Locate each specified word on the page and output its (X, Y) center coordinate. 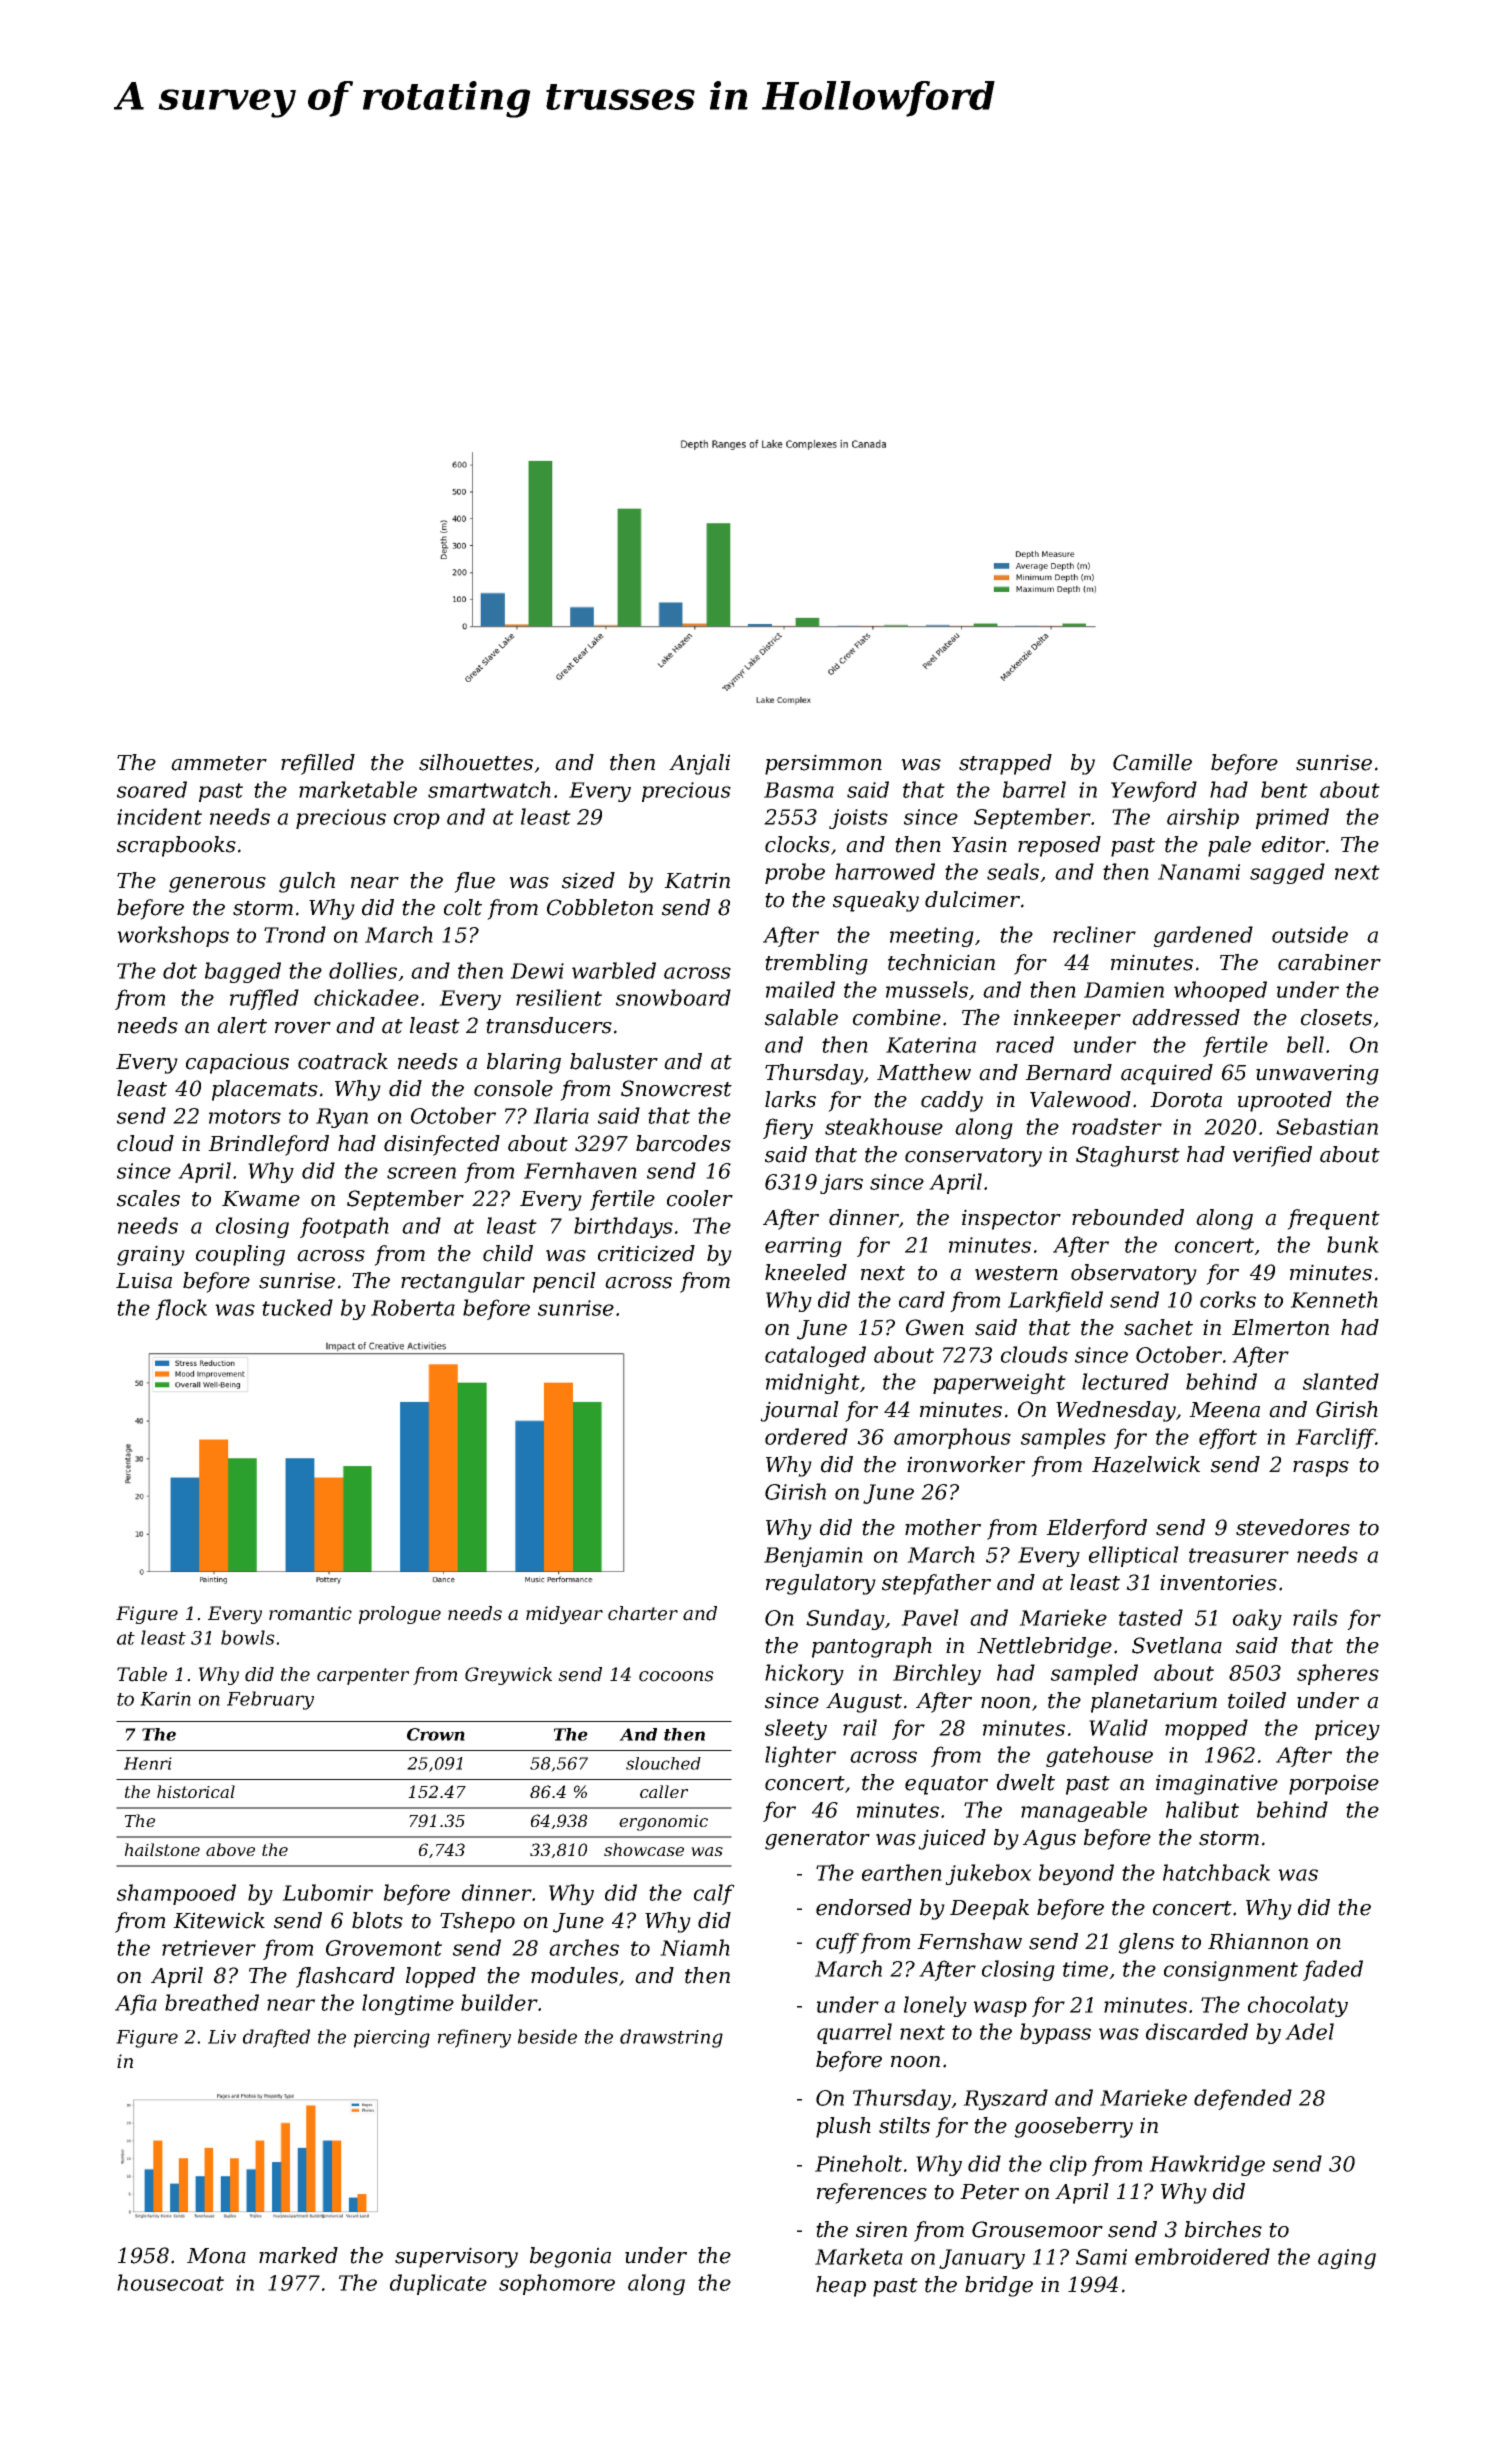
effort (1228, 1438)
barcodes (683, 1143)
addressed (1186, 1017)
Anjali (699, 764)
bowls (248, 1637)
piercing (392, 2039)
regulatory (821, 1584)
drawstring (671, 2038)
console (513, 1088)
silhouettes (476, 762)
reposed (1059, 846)
